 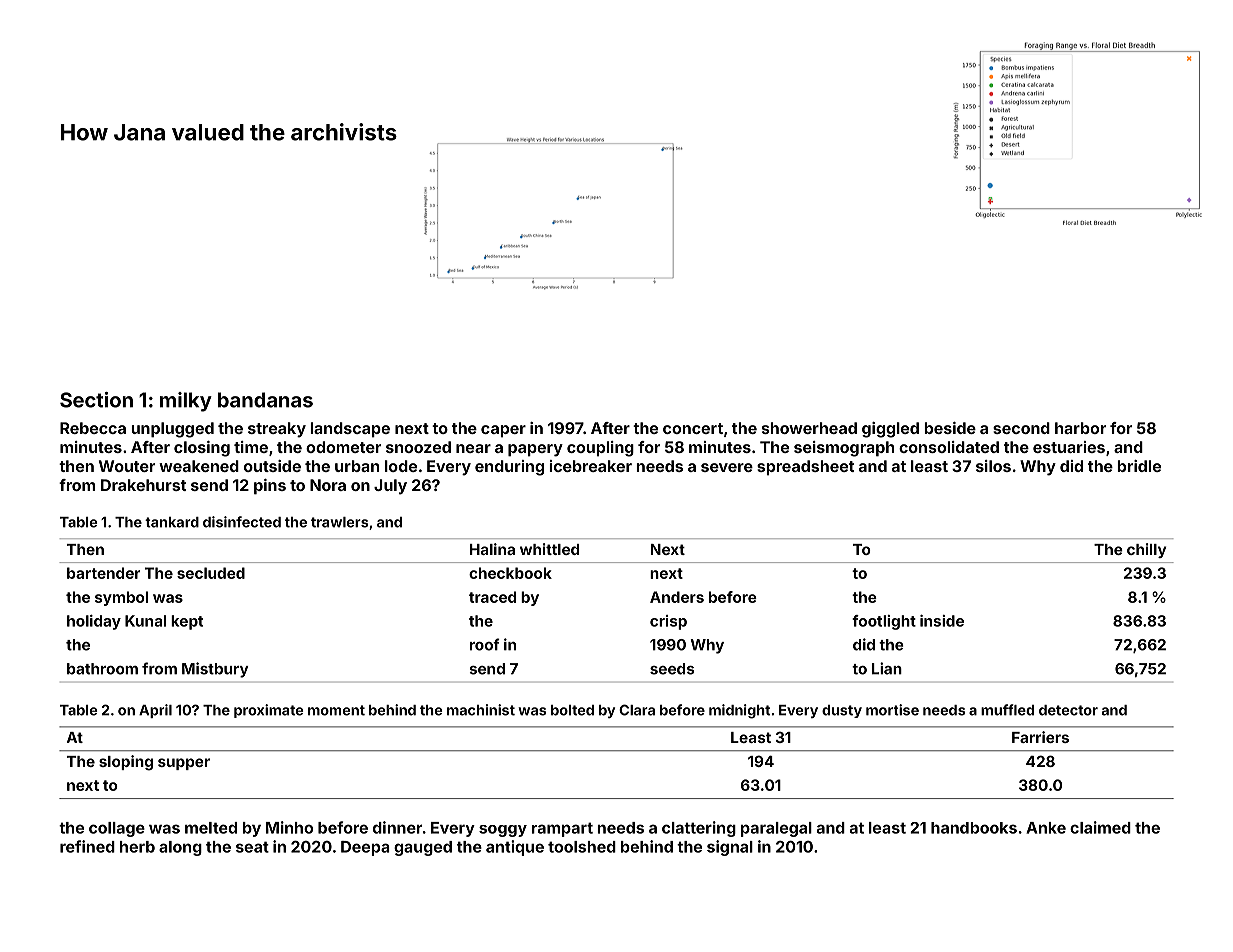 What do you see at coordinates (677, 597) in the screenshot?
I see `Anders` at bounding box center [677, 597].
